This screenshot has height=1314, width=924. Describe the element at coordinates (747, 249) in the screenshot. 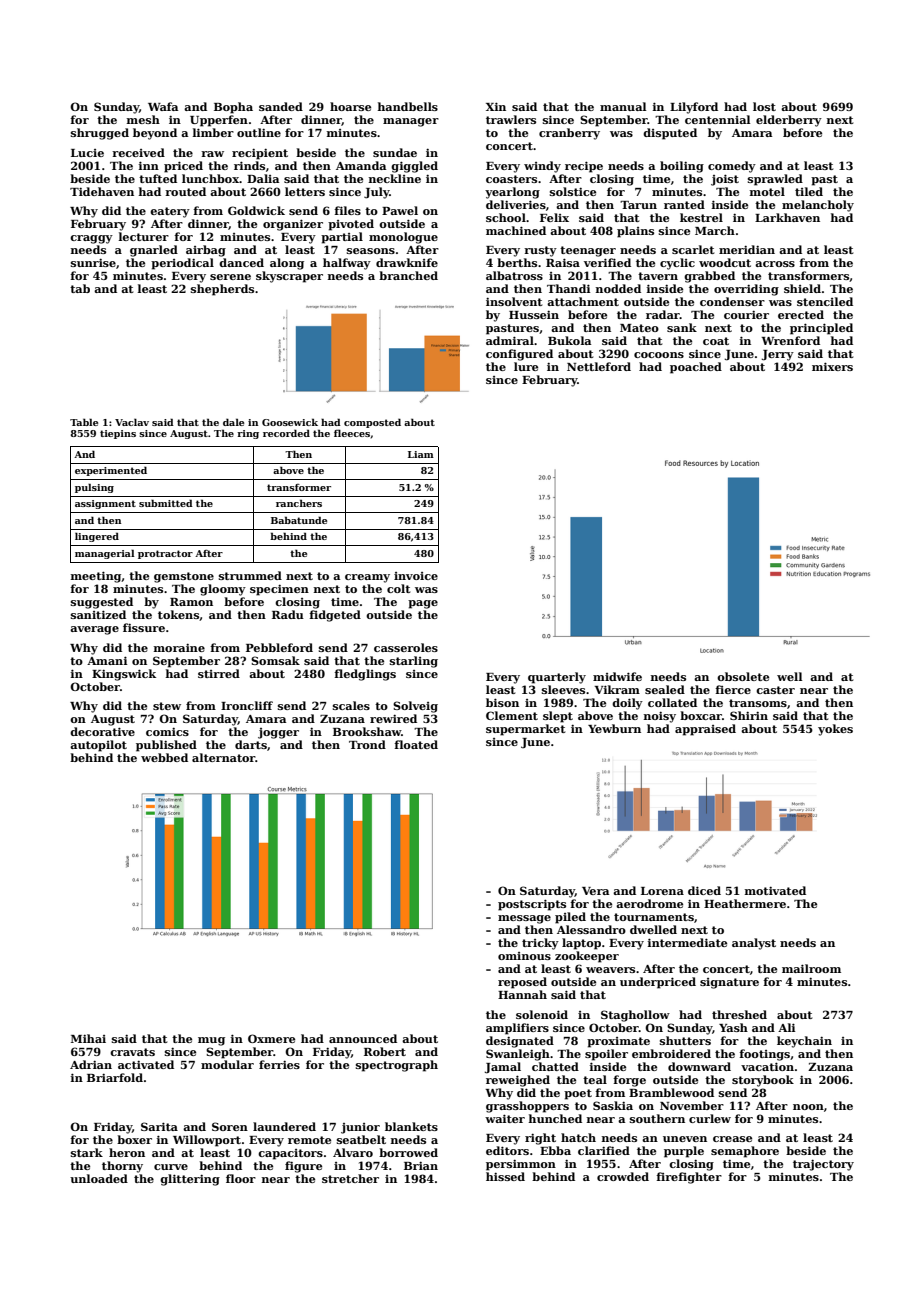

I see `meridian` at that location.
